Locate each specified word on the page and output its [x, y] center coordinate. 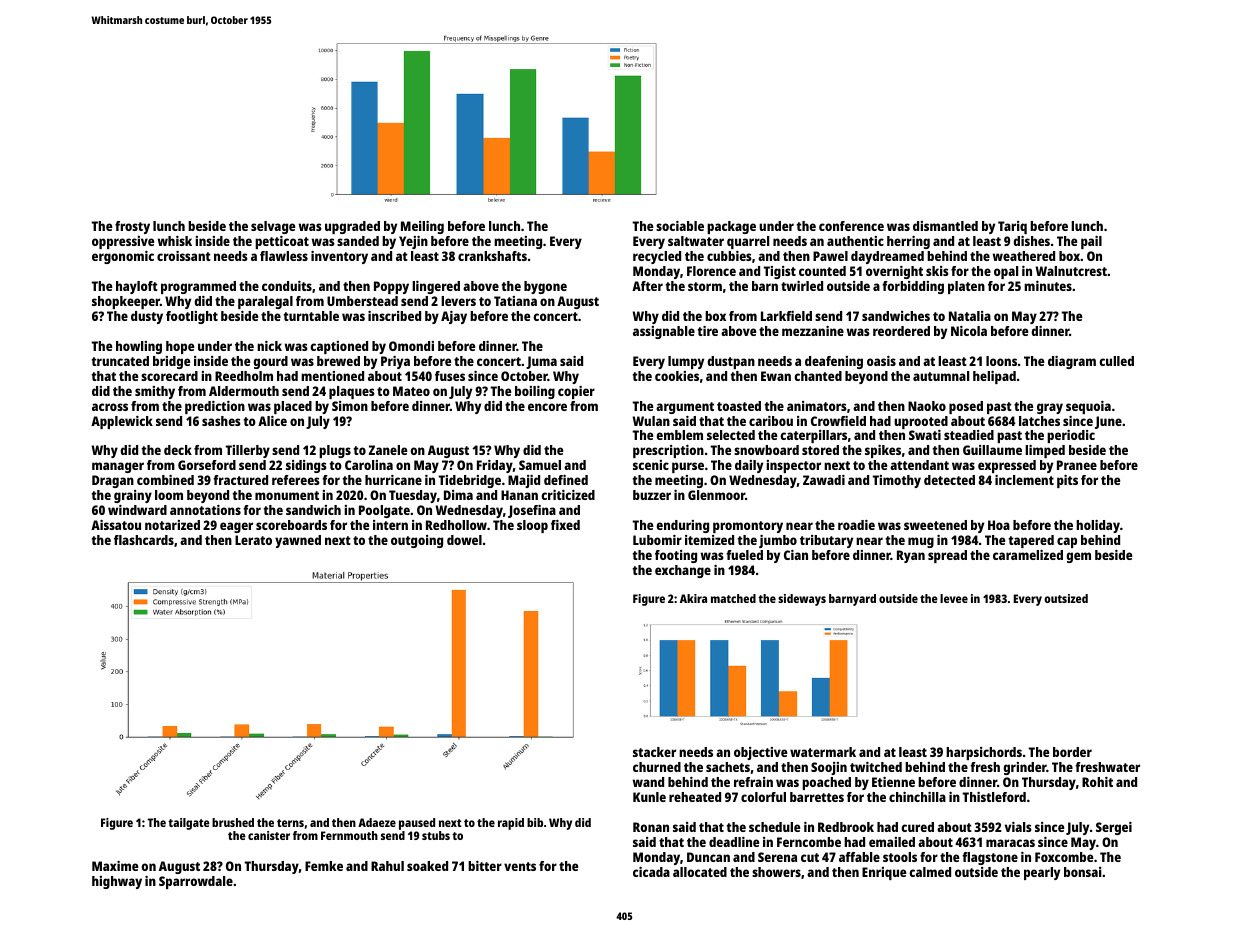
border [1072, 752]
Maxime [115, 866]
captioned [339, 347]
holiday [1098, 526]
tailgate [189, 824]
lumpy [686, 362]
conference [851, 226]
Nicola [969, 331]
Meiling [422, 227]
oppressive [123, 242]
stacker [654, 752]
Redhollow [456, 525]
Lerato [253, 540]
